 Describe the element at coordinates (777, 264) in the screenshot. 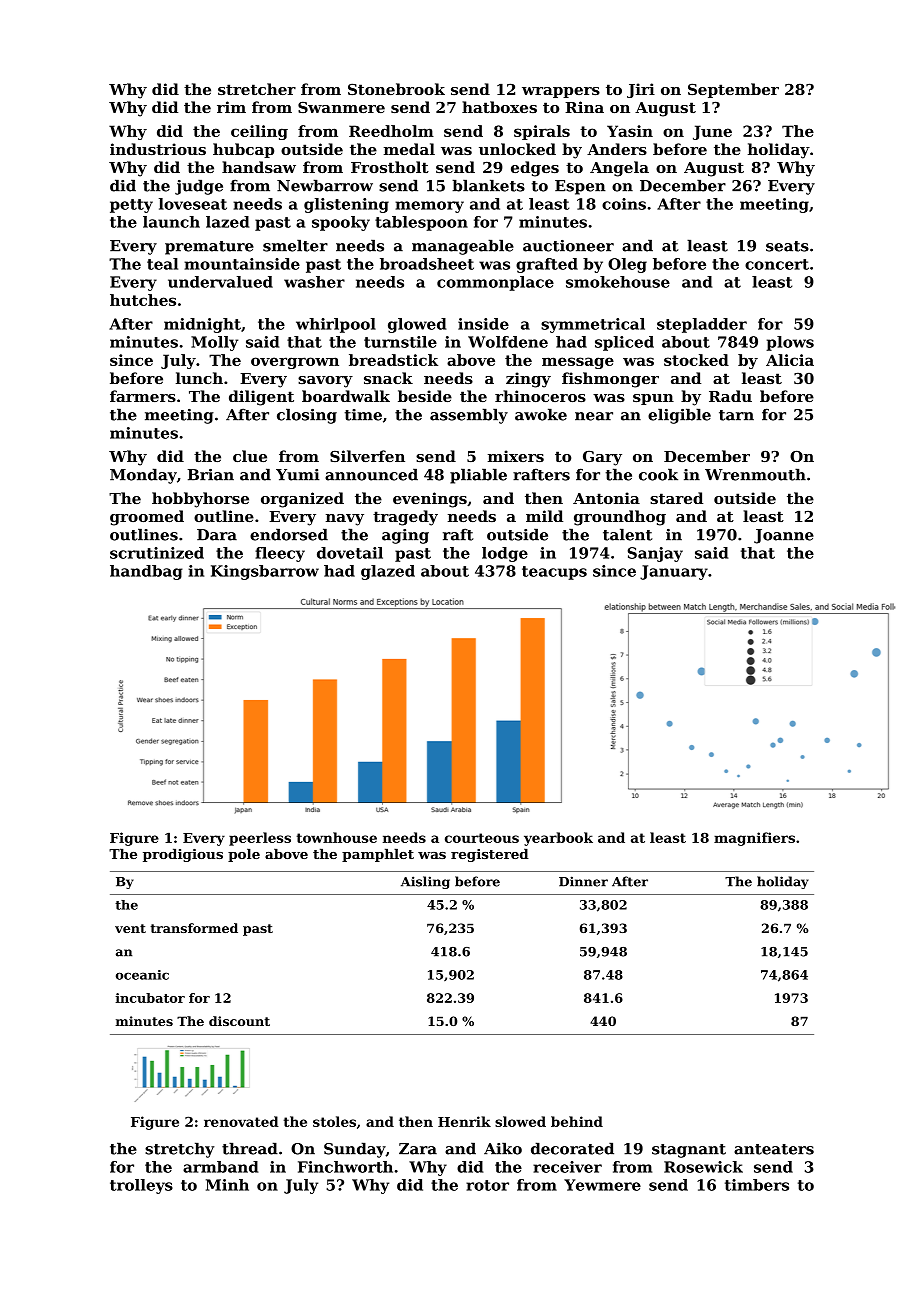

I see `concert` at that location.
